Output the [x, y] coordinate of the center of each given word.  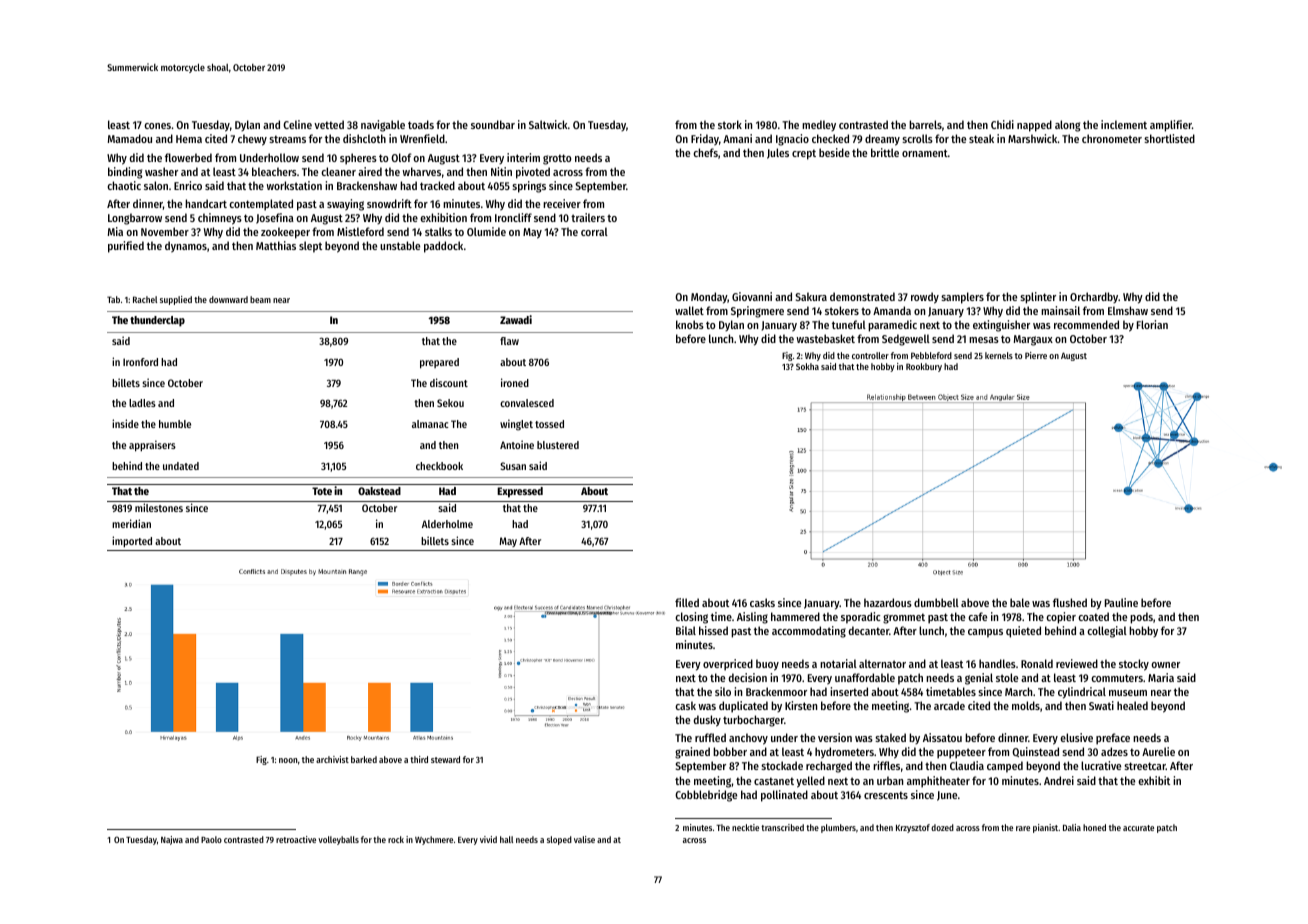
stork [730, 124]
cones [157, 126]
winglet [516, 425]
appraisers [152, 446]
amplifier [1171, 126]
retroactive [296, 839]
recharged [829, 767]
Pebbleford [931, 355]
